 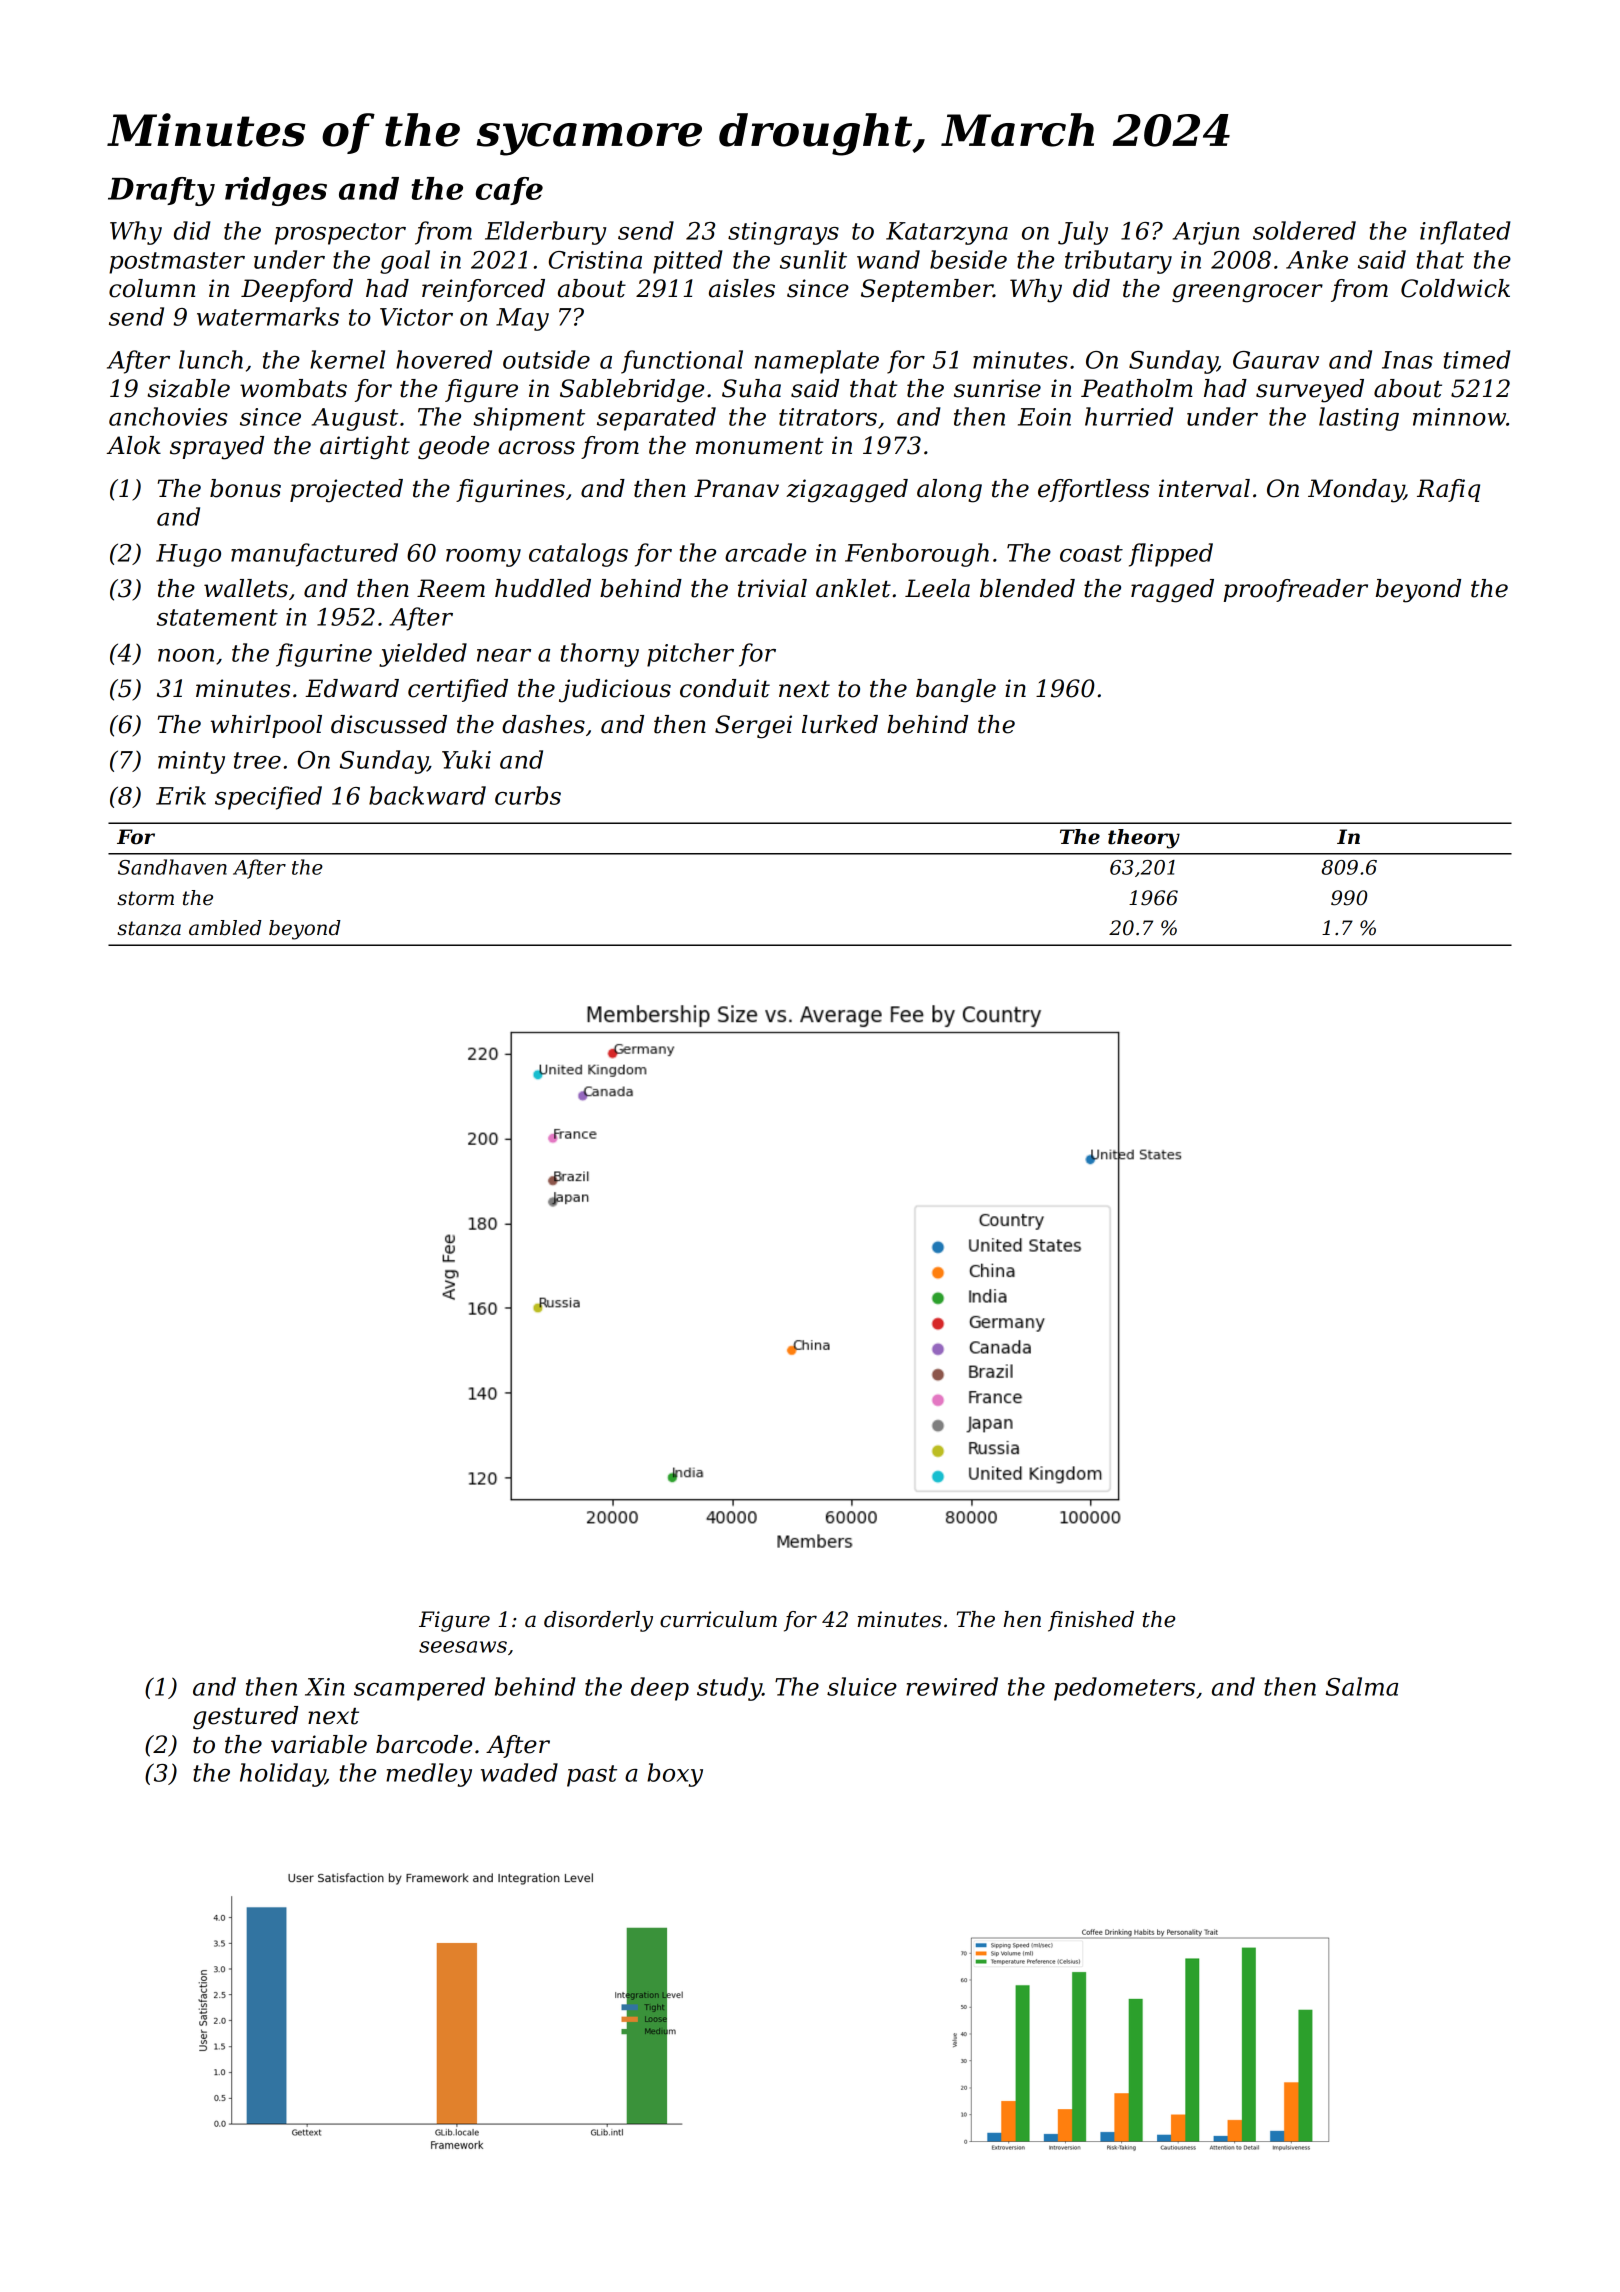 What do you see at coordinates (917, 555) in the screenshot?
I see `Fenborough` at bounding box center [917, 555].
